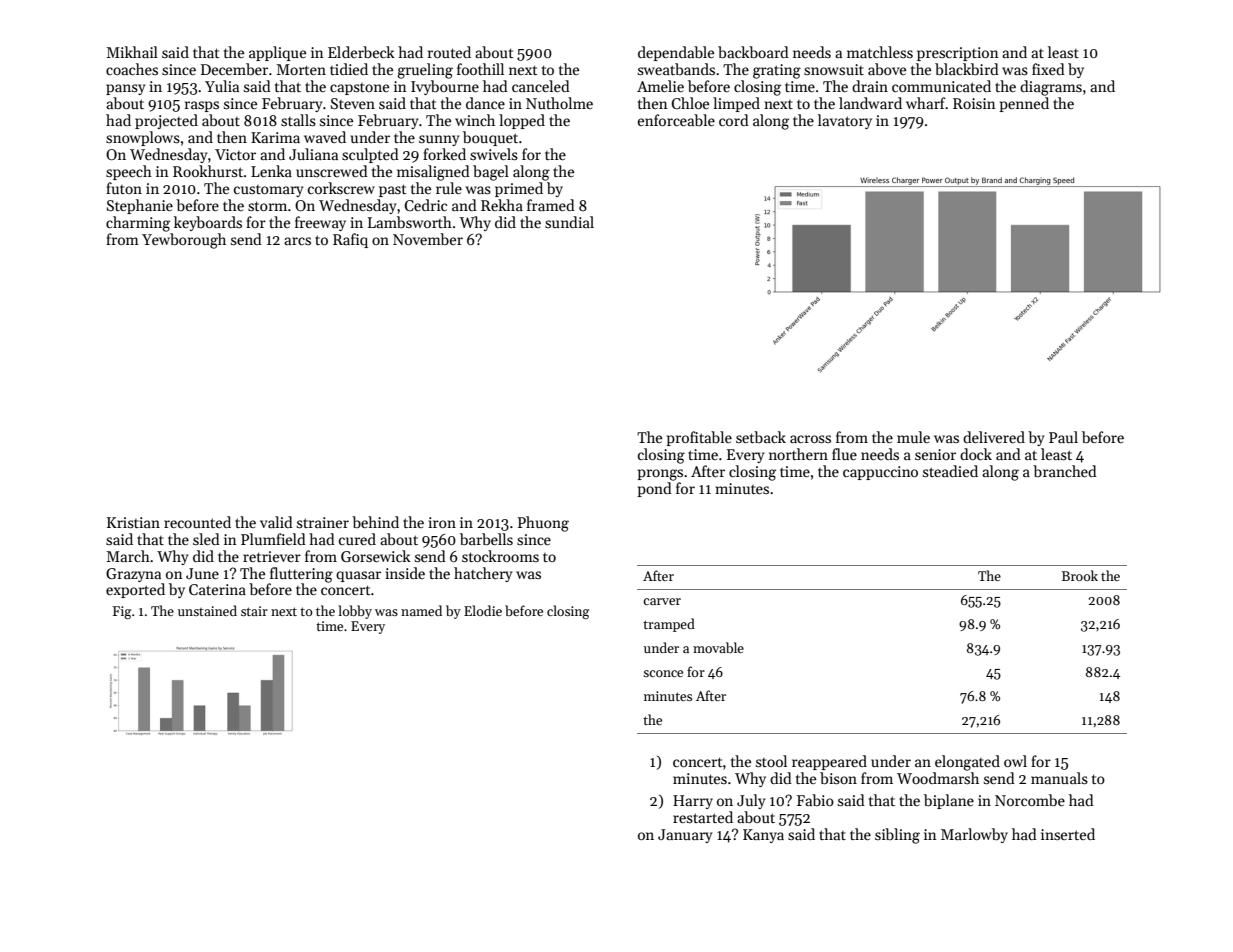 Image resolution: width=1233 pixels, height=952 pixels. What do you see at coordinates (699, 438) in the page?
I see `profitable` at bounding box center [699, 438].
